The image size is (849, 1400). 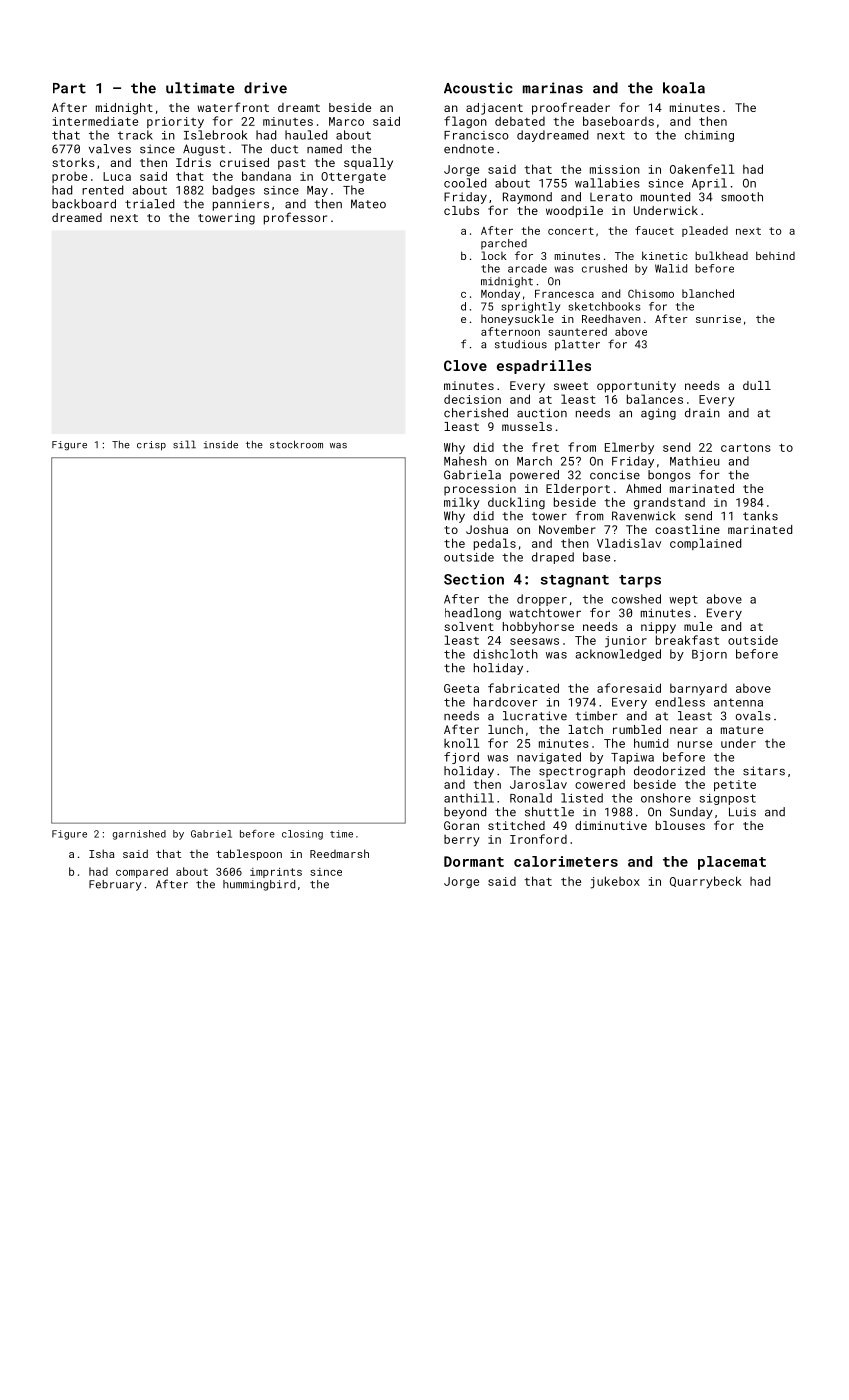 I want to click on garnished, so click(x=139, y=835).
